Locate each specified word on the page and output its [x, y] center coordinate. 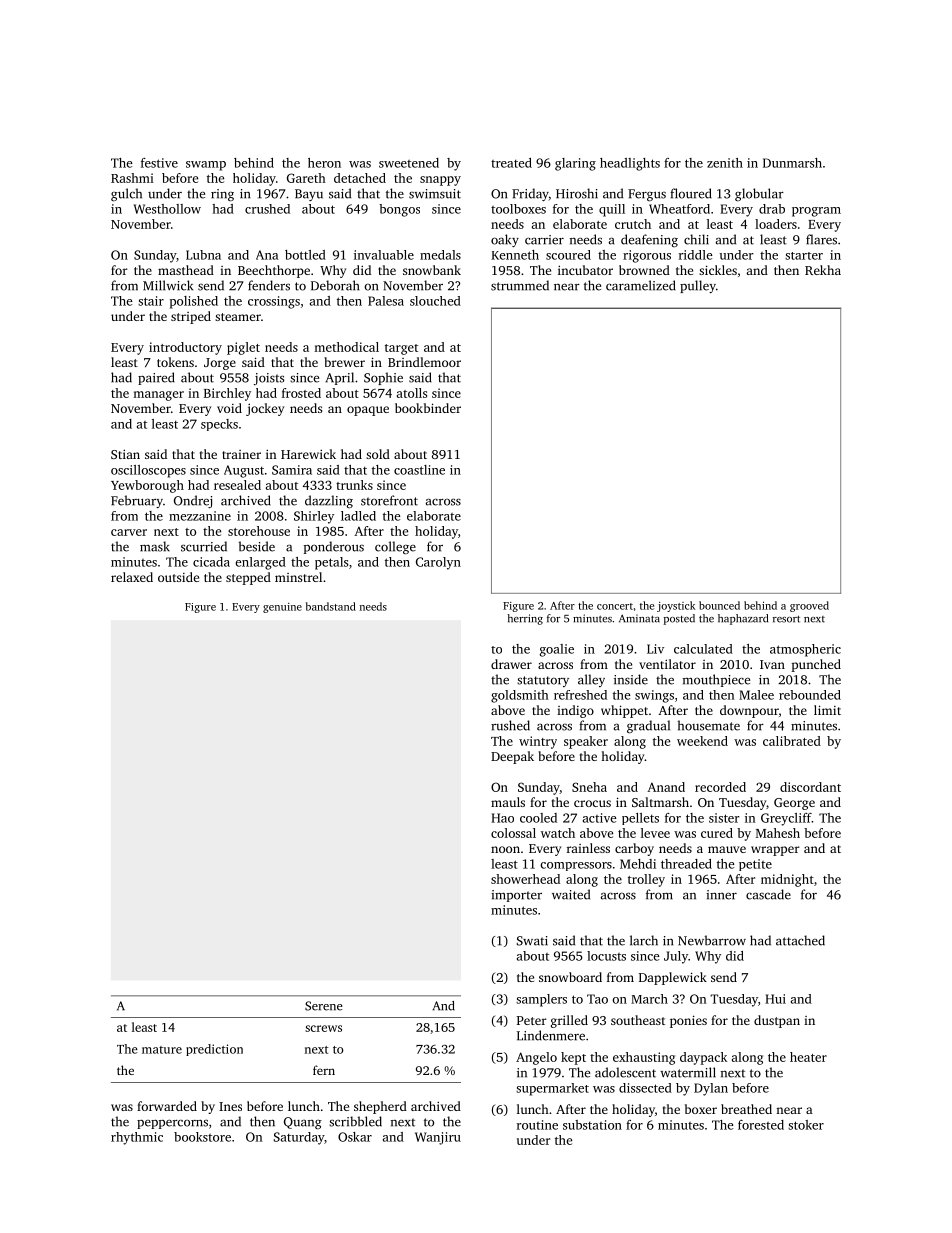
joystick [676, 606]
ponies [688, 1021]
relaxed [132, 577]
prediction [214, 1050]
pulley [698, 286]
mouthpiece [716, 680]
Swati [532, 941]
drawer [511, 664]
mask [155, 546]
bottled [305, 255]
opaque [368, 411]
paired [156, 378]
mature [162, 1050]
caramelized [641, 285]
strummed [520, 285]
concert [615, 606]
